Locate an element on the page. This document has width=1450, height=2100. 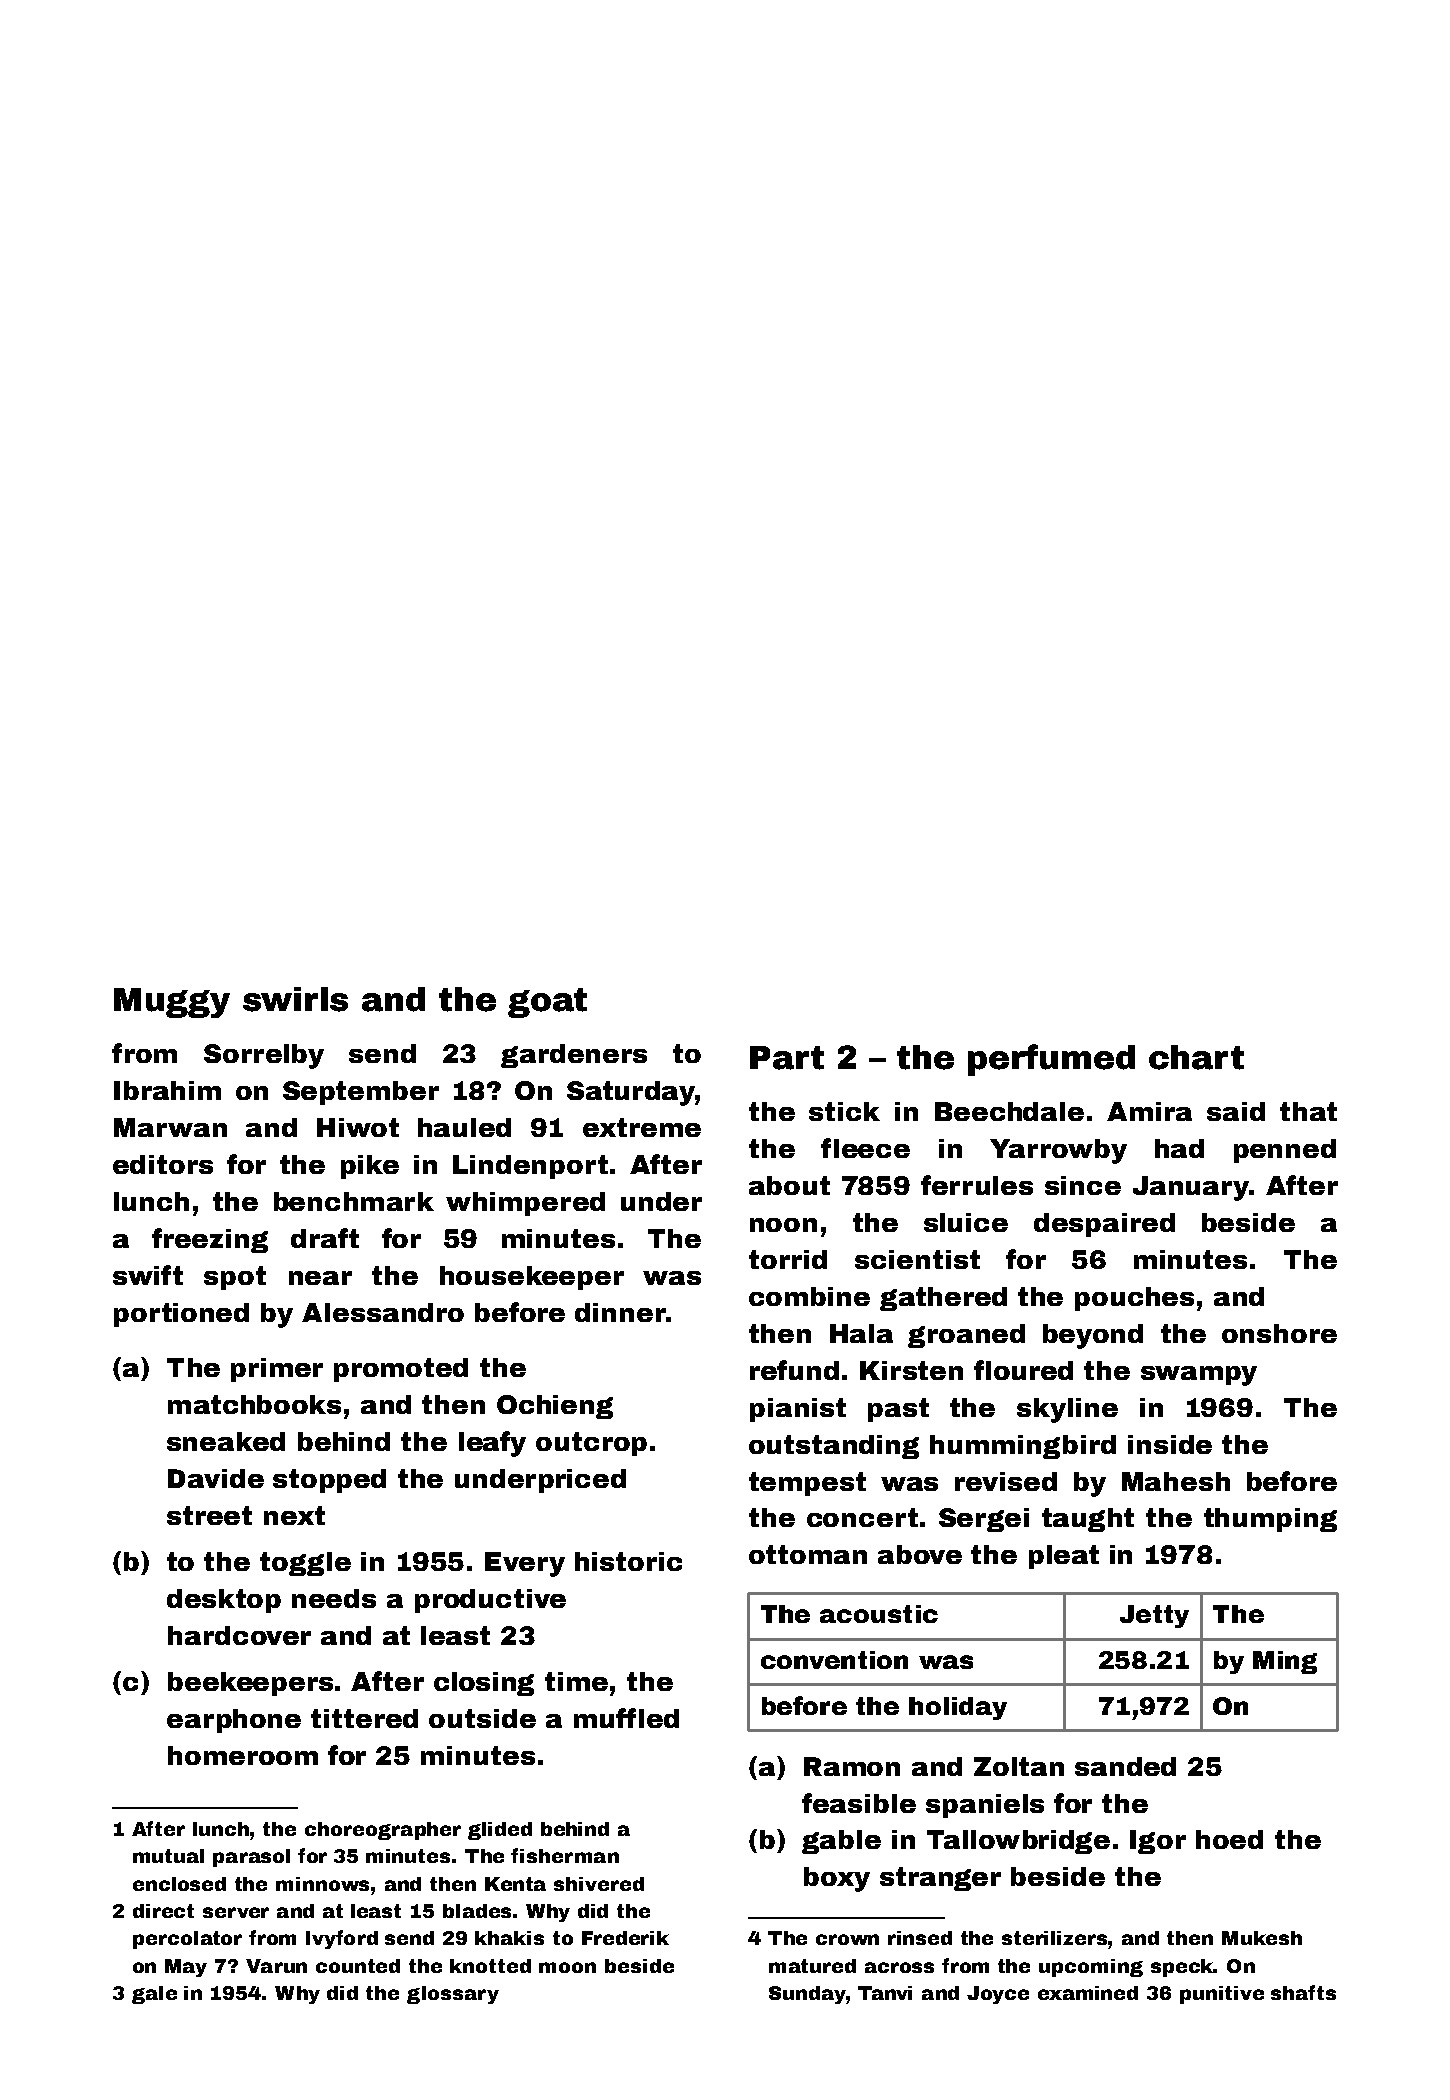
perfumed is located at coordinates (1051, 1060).
